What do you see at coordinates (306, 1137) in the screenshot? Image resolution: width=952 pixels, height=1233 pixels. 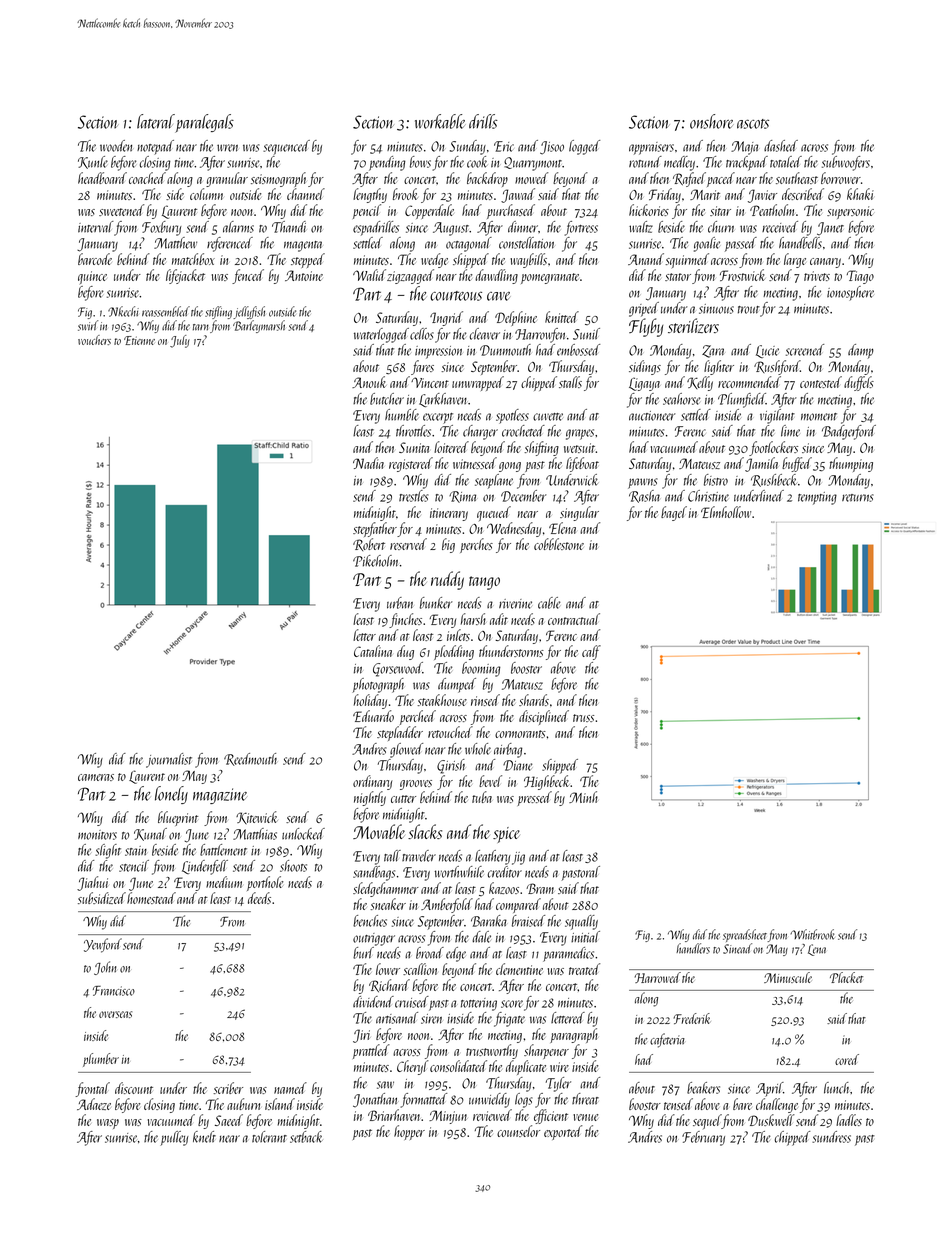 I see `setback` at bounding box center [306, 1137].
